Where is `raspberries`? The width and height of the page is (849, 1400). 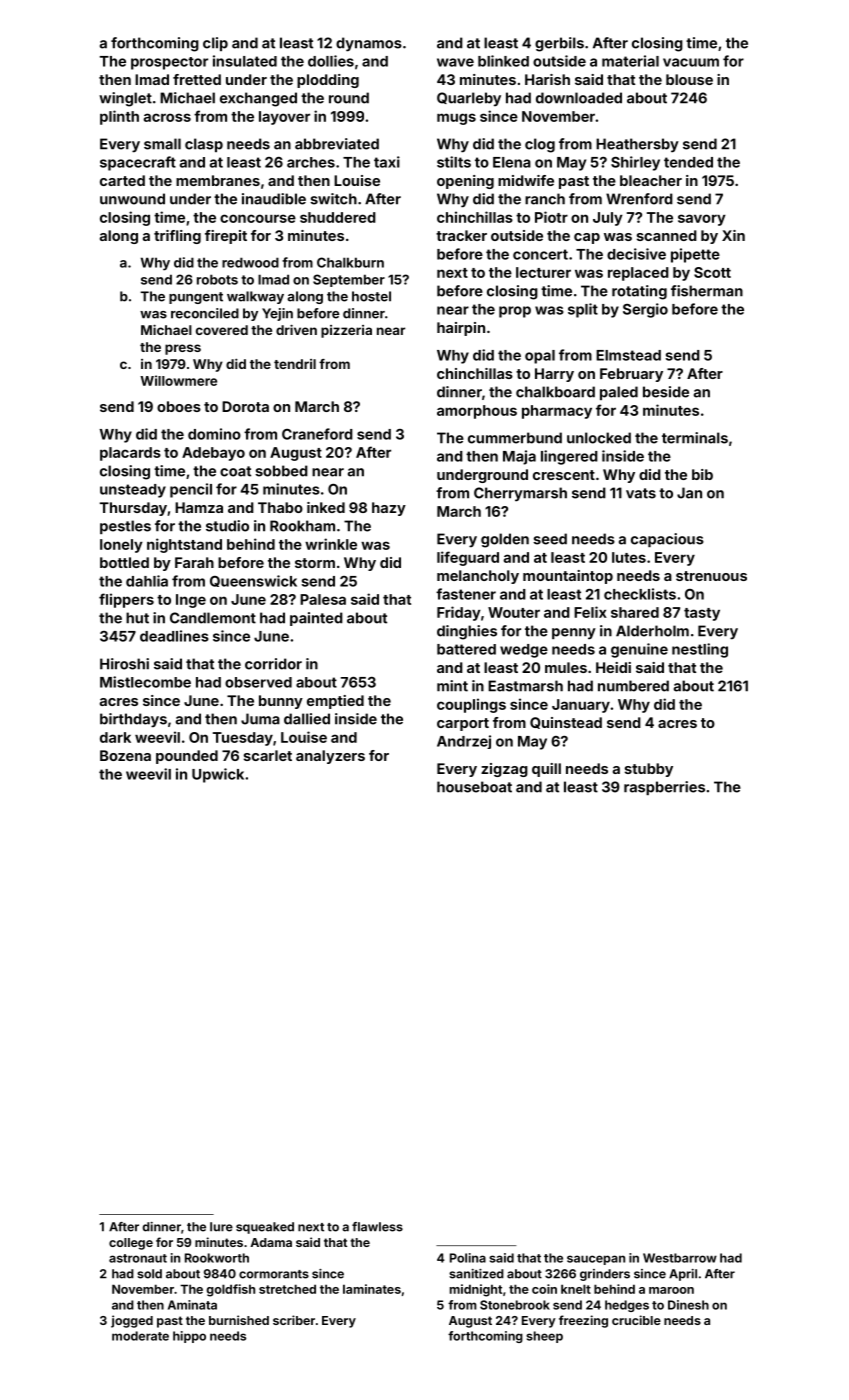
raspberries is located at coordinates (664, 788).
